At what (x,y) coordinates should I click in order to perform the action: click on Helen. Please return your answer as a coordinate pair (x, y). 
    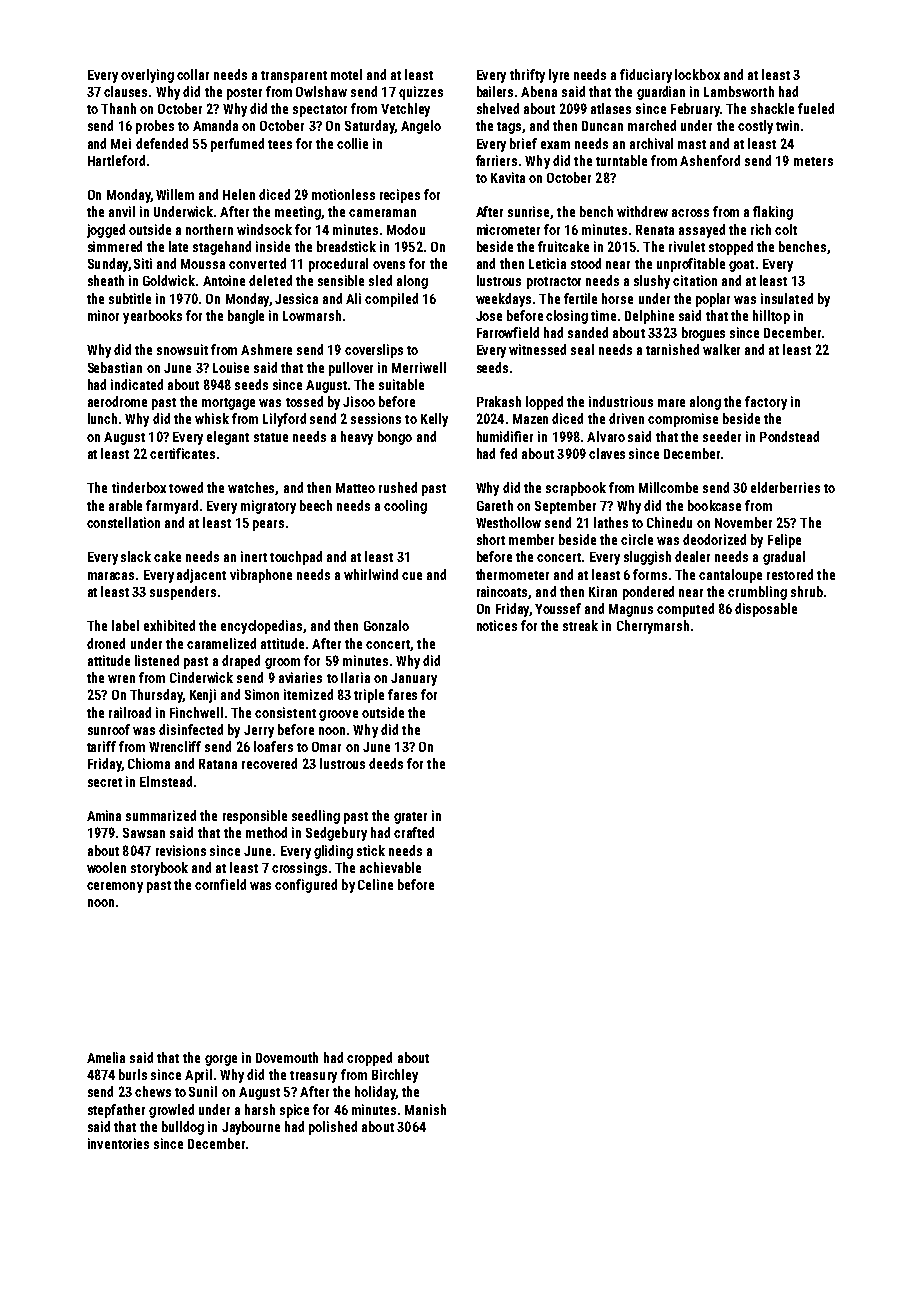
    Looking at the image, I should click on (239, 194).
